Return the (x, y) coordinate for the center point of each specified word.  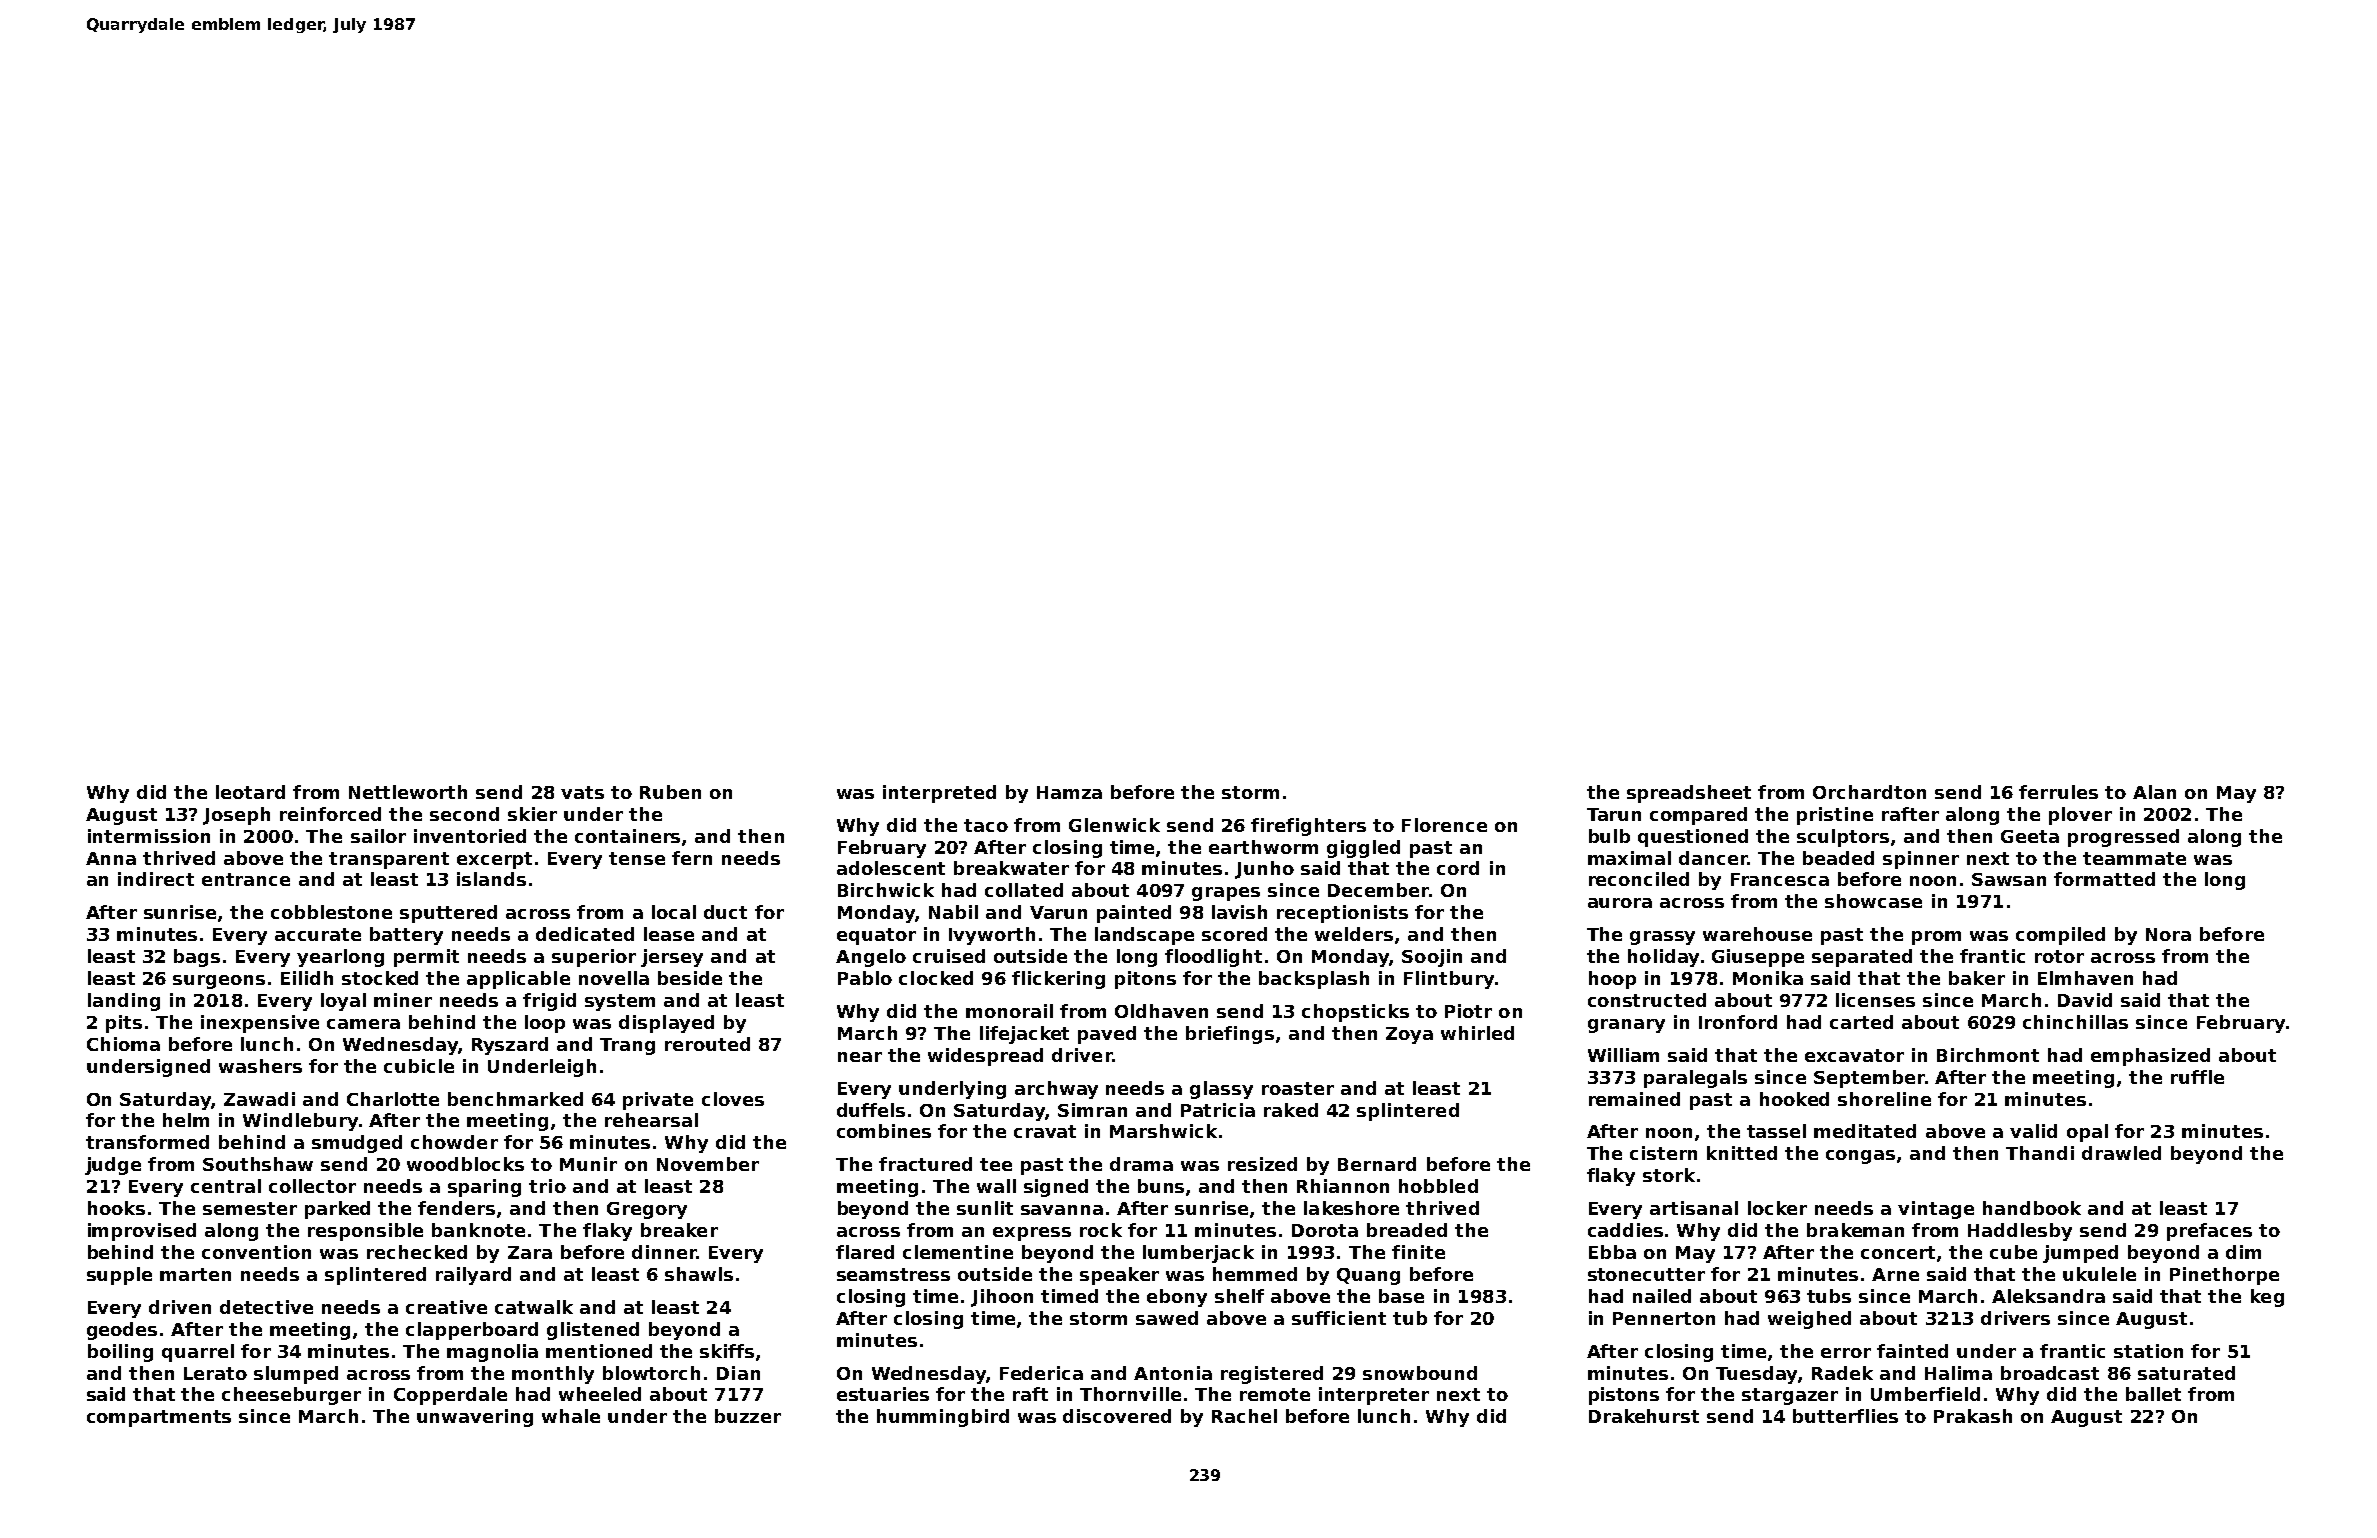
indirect (156, 879)
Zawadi (259, 1099)
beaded (1838, 858)
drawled (2121, 1153)
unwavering (475, 1418)
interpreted (939, 794)
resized (1262, 1164)
